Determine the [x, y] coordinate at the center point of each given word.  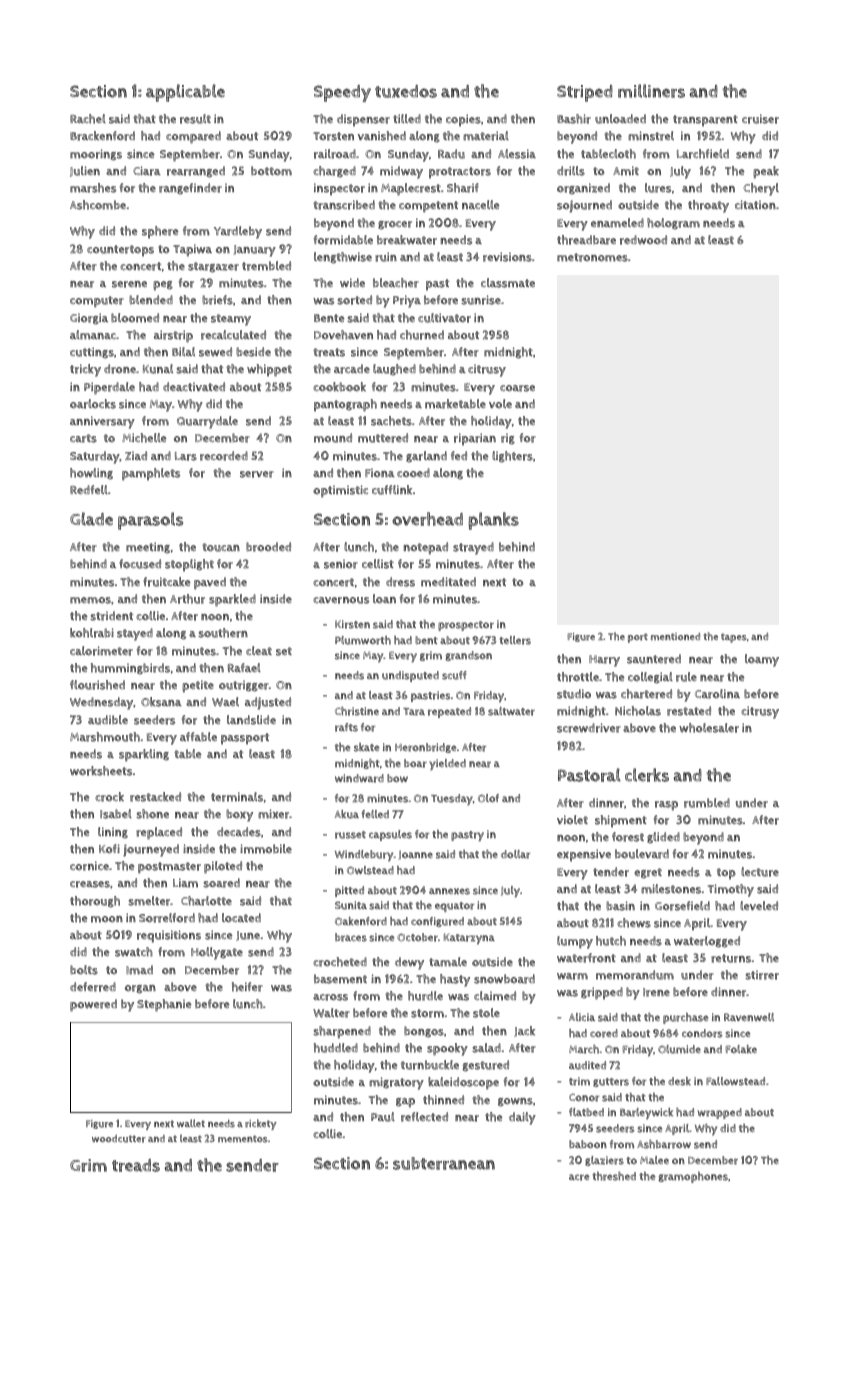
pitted [349, 891]
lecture [760, 872]
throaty [708, 206]
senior [341, 564]
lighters [512, 457]
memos [90, 600]
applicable [185, 93]
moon [107, 919]
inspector [339, 189]
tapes [734, 638]
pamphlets [151, 474]
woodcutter [119, 1139]
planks [493, 521]
